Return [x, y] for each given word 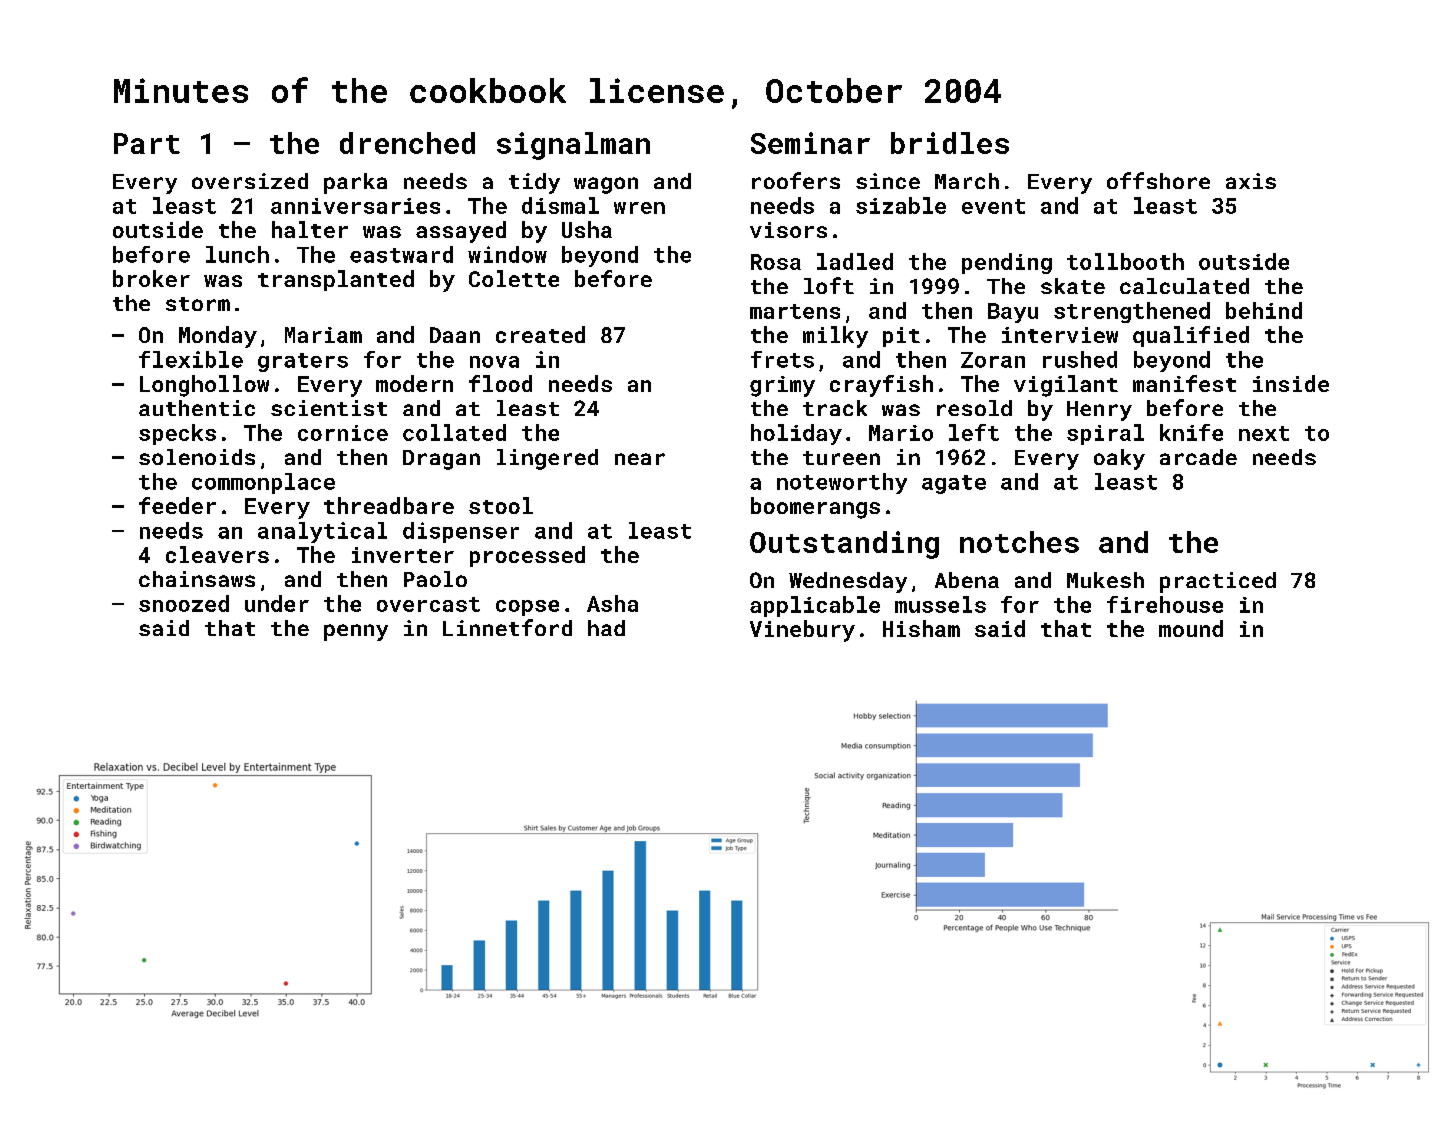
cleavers [217, 554]
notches [1019, 542]
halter [310, 229]
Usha [587, 229]
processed [527, 556]
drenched [407, 143]
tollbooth [1125, 261]
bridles [950, 143]
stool [501, 505]
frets [782, 359]
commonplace [263, 483]
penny [356, 632]
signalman [573, 146]
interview [1060, 335]
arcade [1198, 457]
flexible [191, 359]
